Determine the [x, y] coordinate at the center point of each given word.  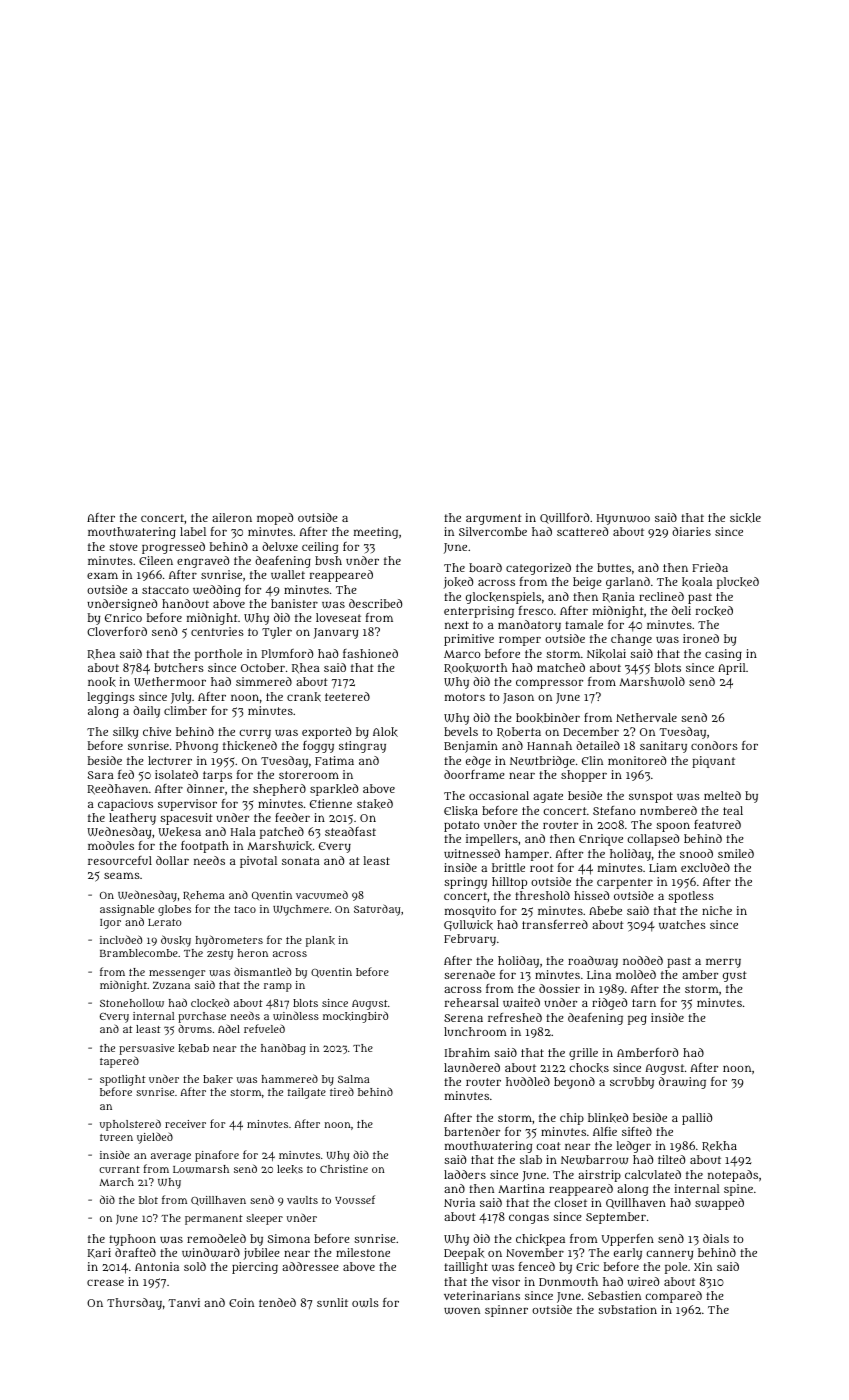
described [375, 603]
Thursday [134, 1304]
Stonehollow [132, 1003]
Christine [344, 1169]
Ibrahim [467, 1052]
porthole [218, 655]
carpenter [625, 883]
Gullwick [468, 925]
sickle [745, 518]
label [193, 531]
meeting [376, 533]
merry [723, 963]
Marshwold [652, 681]
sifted [637, 1131]
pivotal [258, 862]
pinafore [217, 1156]
